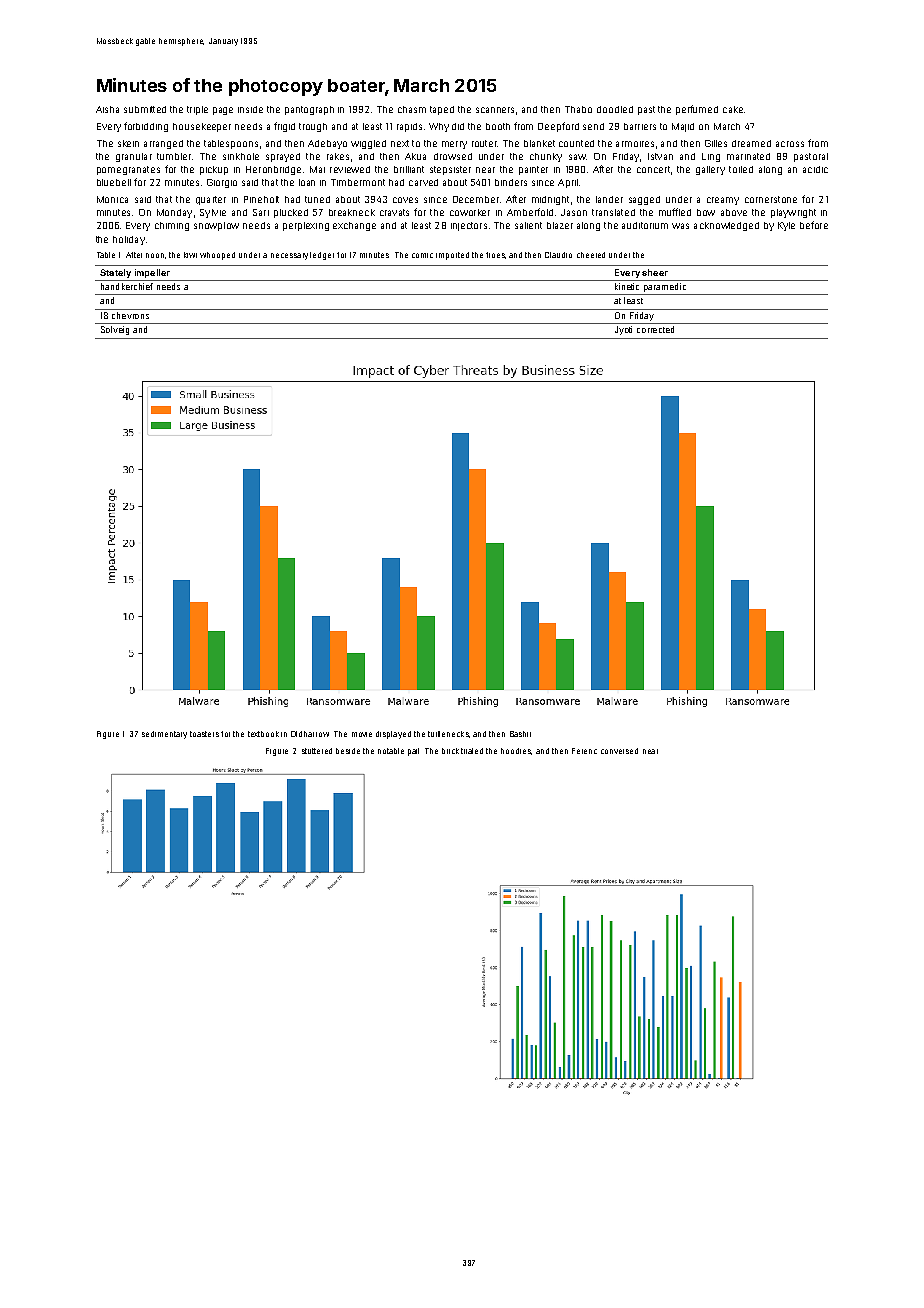  I want to click on cake, so click(733, 109).
